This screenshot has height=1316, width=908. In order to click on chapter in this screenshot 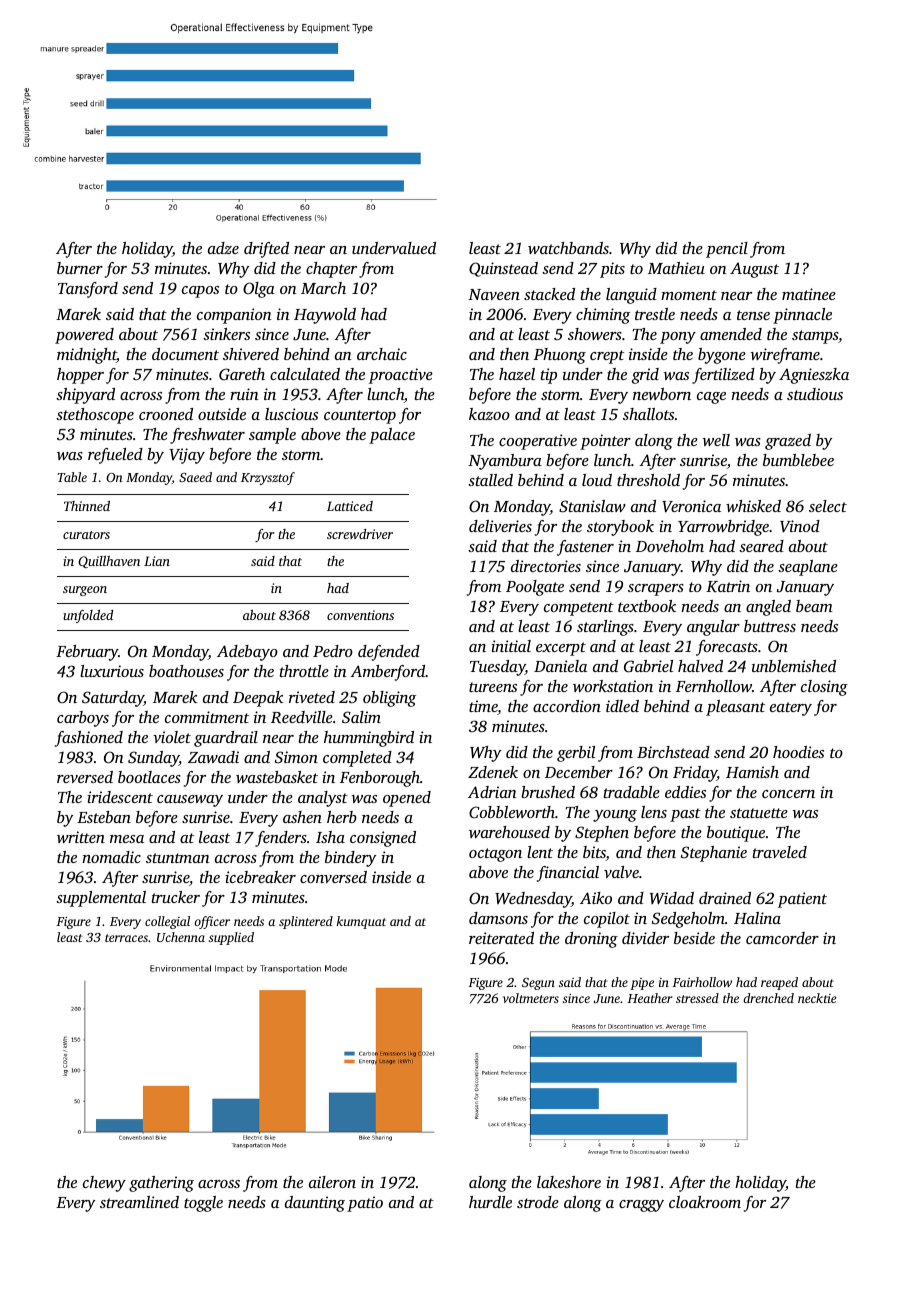, I will do `click(331, 270)`.
